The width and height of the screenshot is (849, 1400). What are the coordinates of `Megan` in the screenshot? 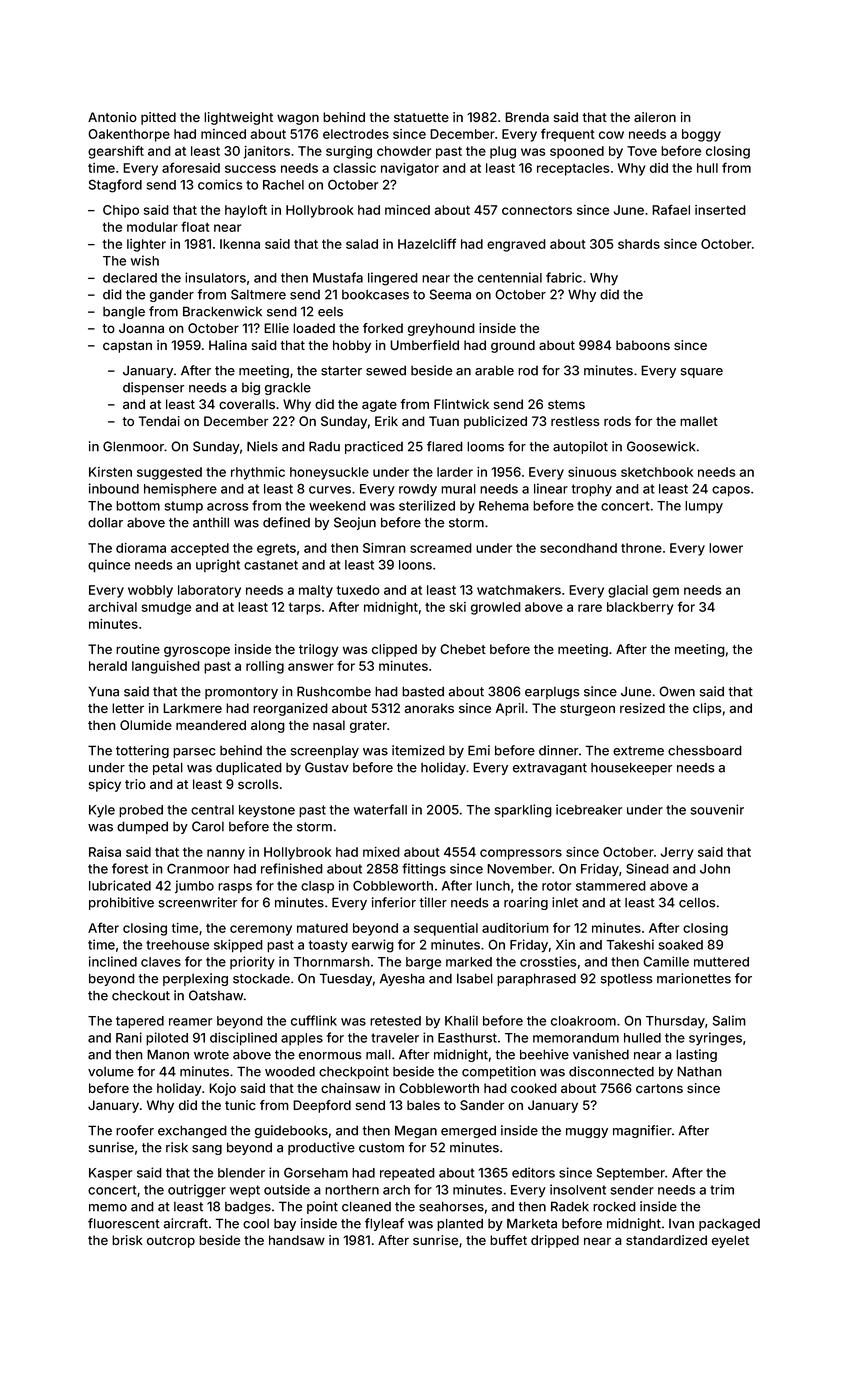 It's located at (416, 1131).
